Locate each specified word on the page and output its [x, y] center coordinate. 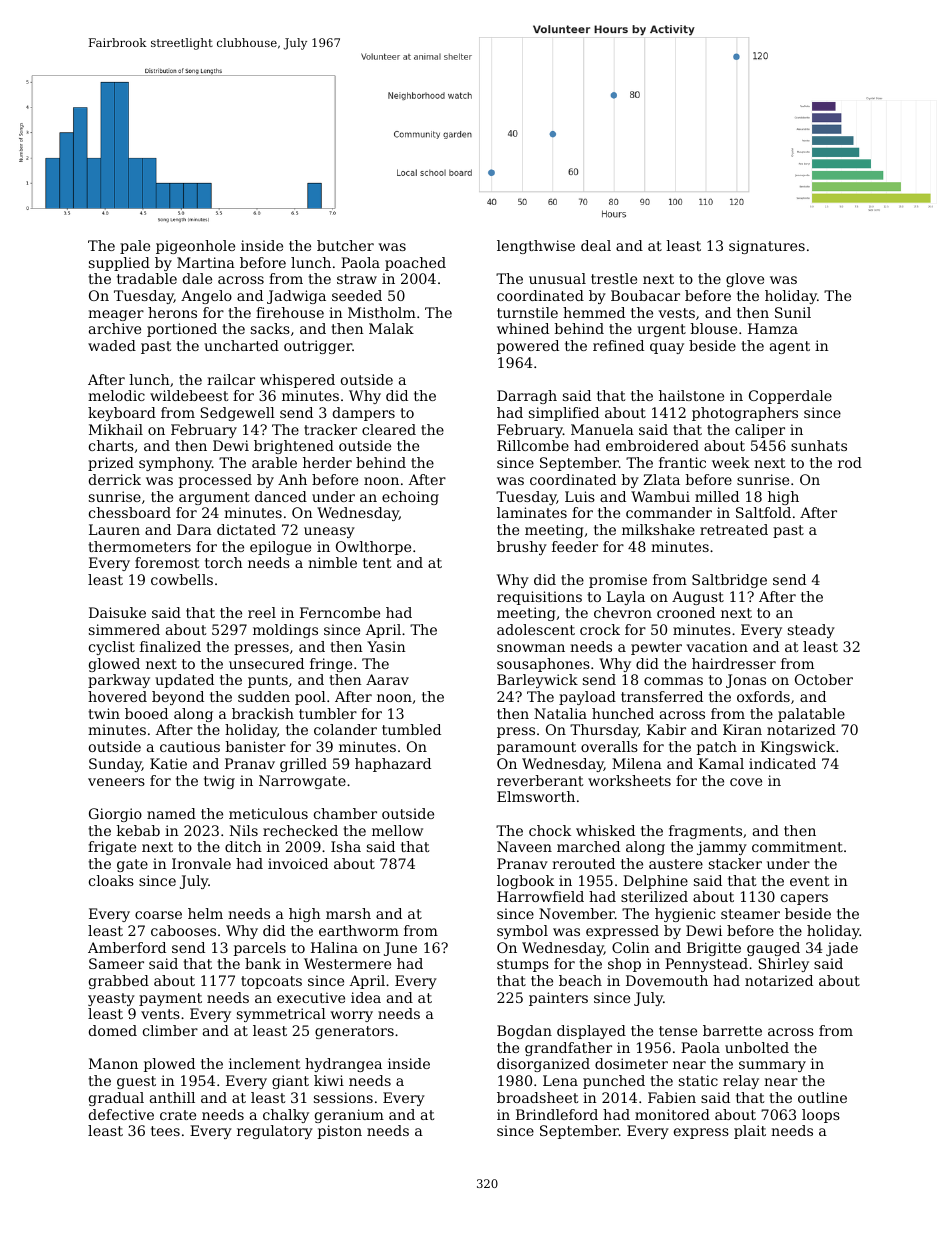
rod [850, 462]
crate [178, 1115]
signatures [767, 247]
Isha [346, 846]
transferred [662, 696]
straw [357, 279]
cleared [389, 429]
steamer [750, 914]
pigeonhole [195, 247]
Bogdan [524, 1032]
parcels [260, 949]
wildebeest [189, 395]
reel [262, 612]
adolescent [536, 629]
